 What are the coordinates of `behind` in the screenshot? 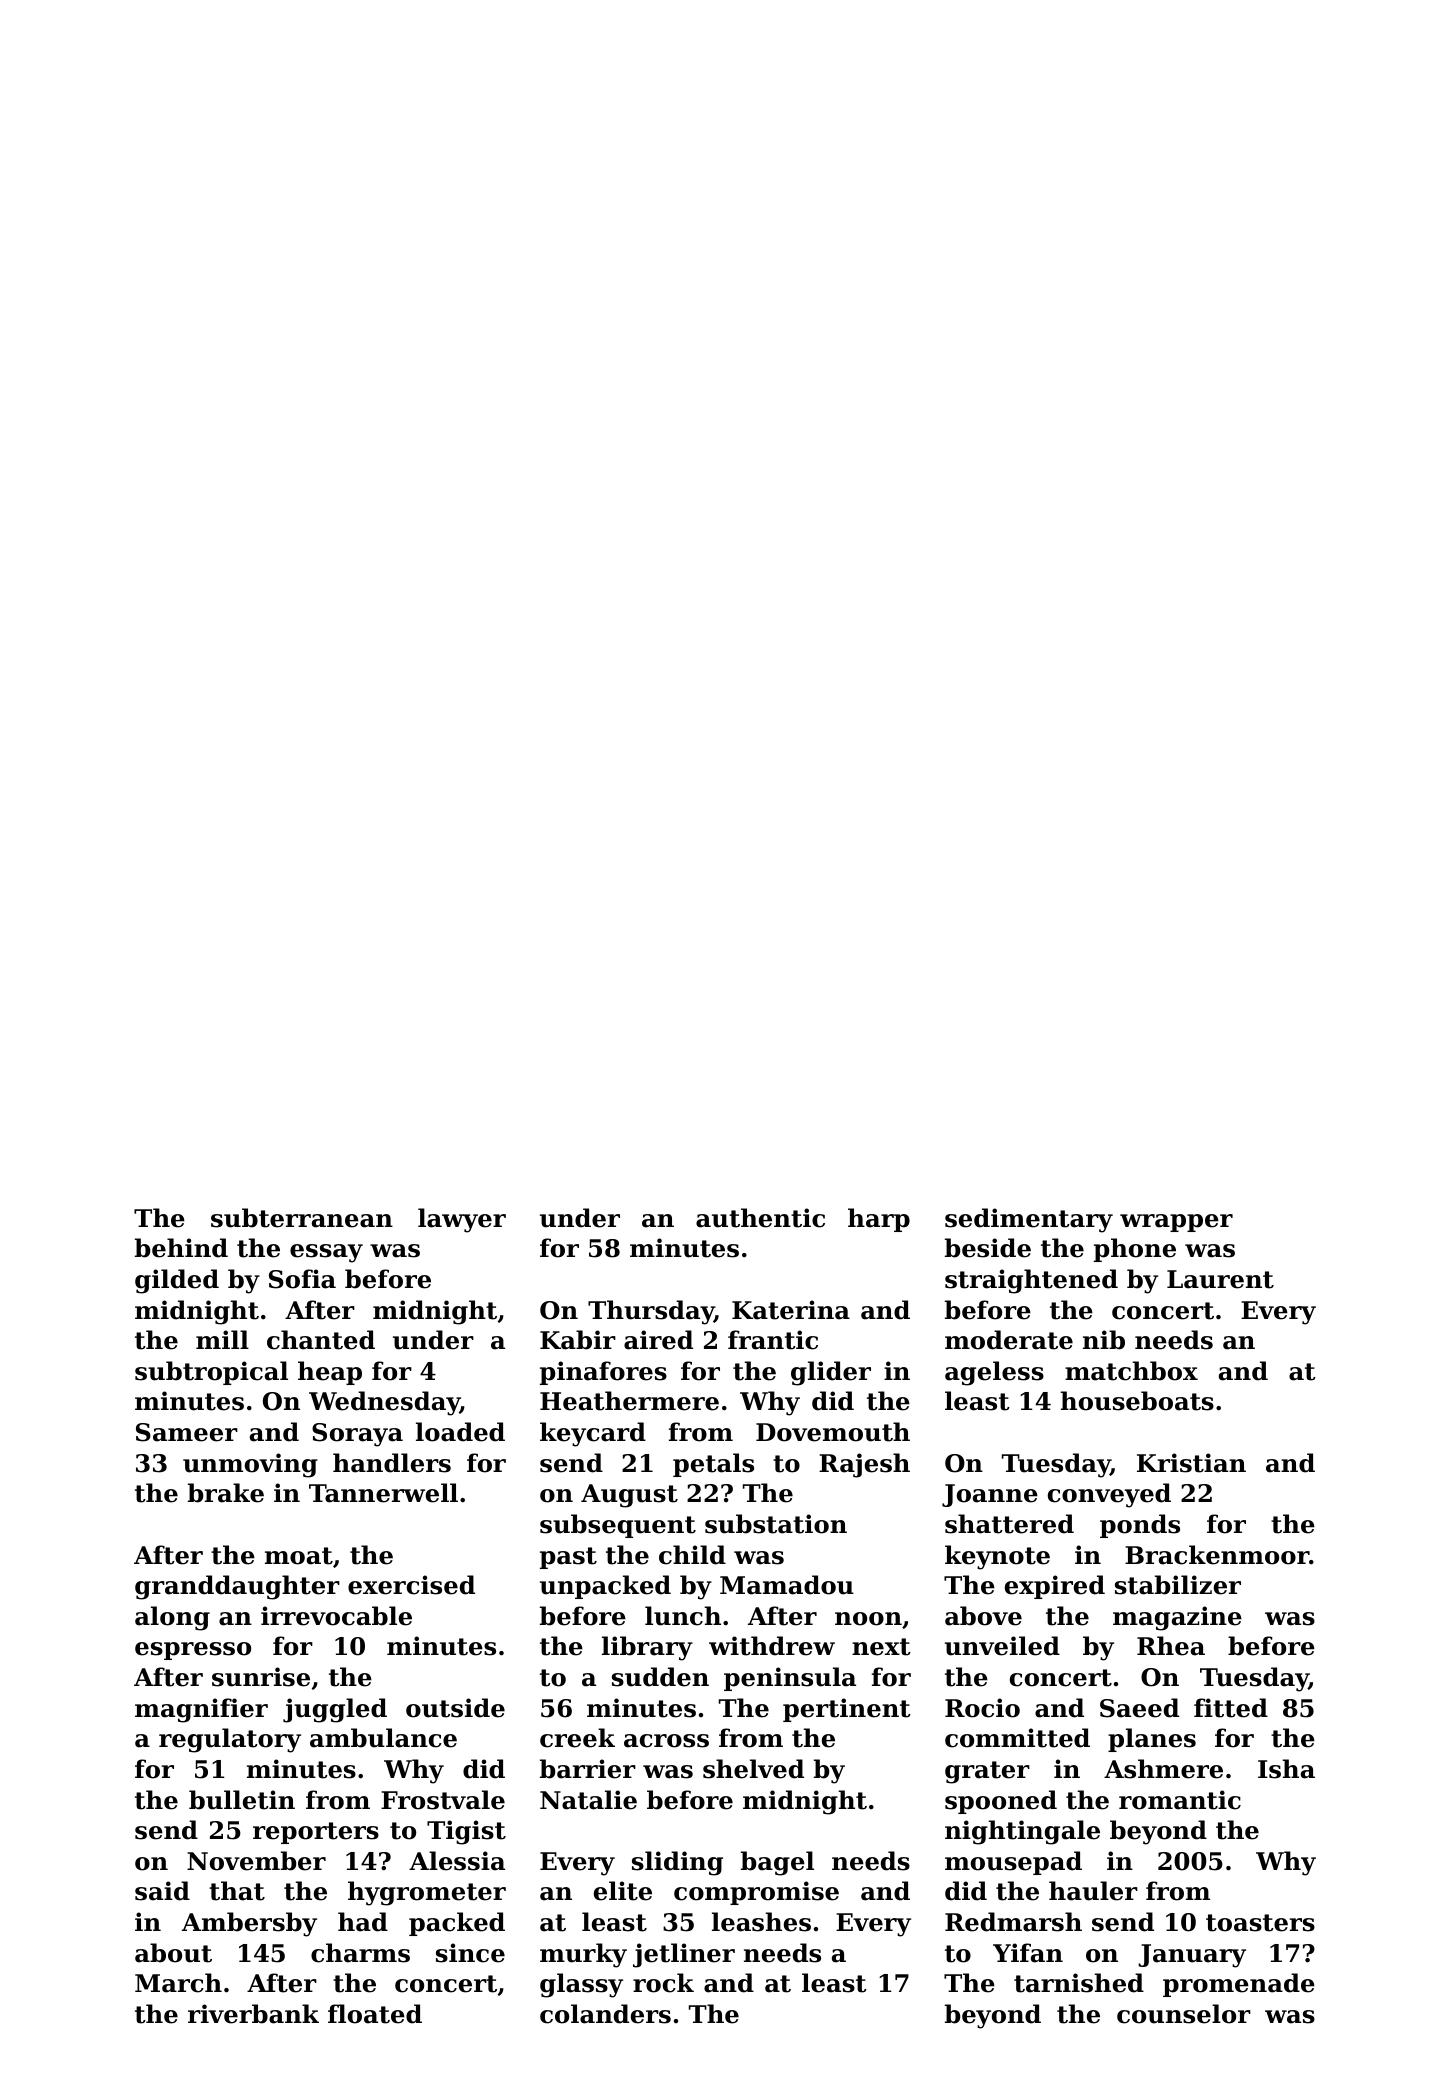 It's located at (181, 1248).
